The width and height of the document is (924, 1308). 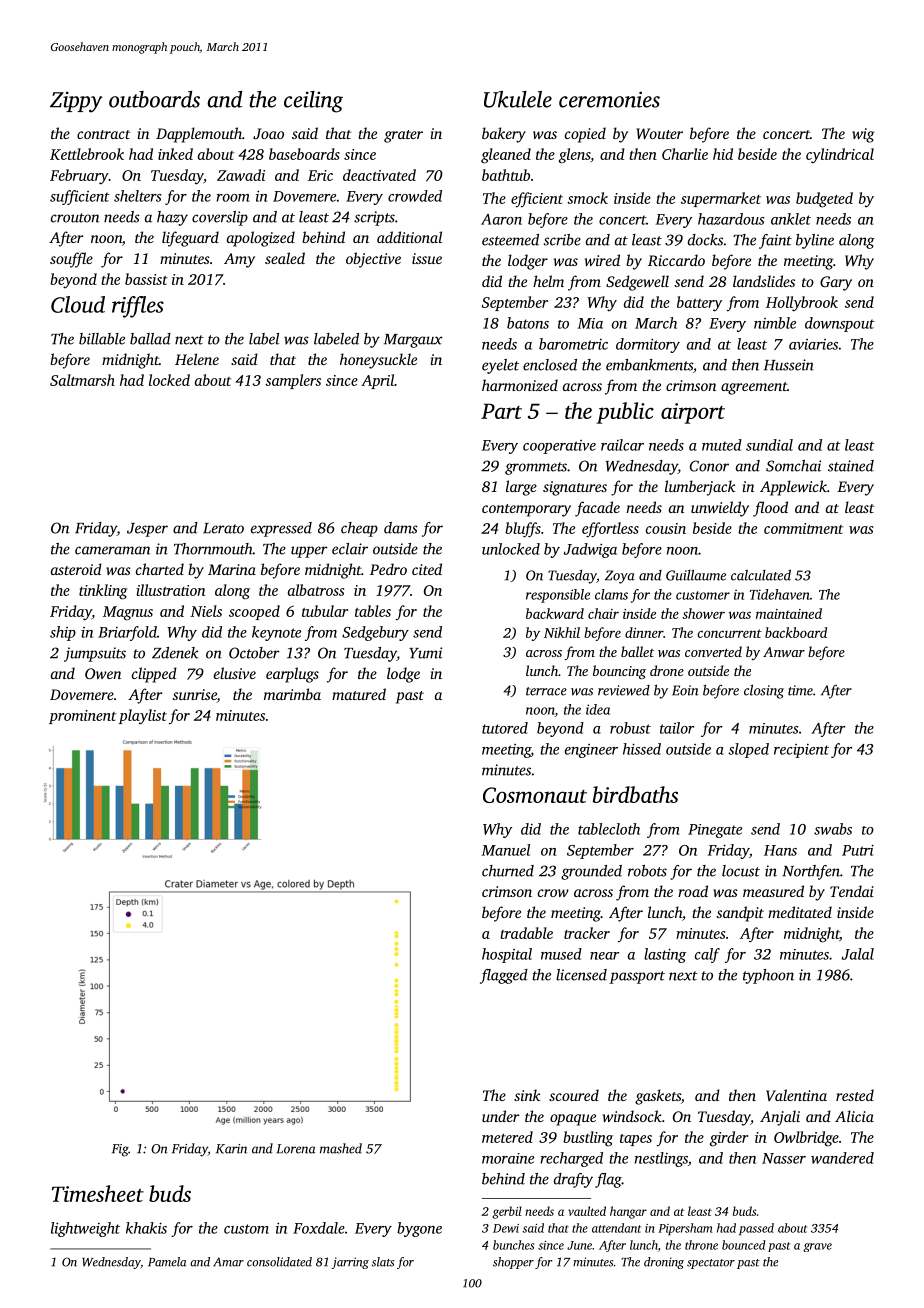 I want to click on scribe, so click(x=562, y=240).
